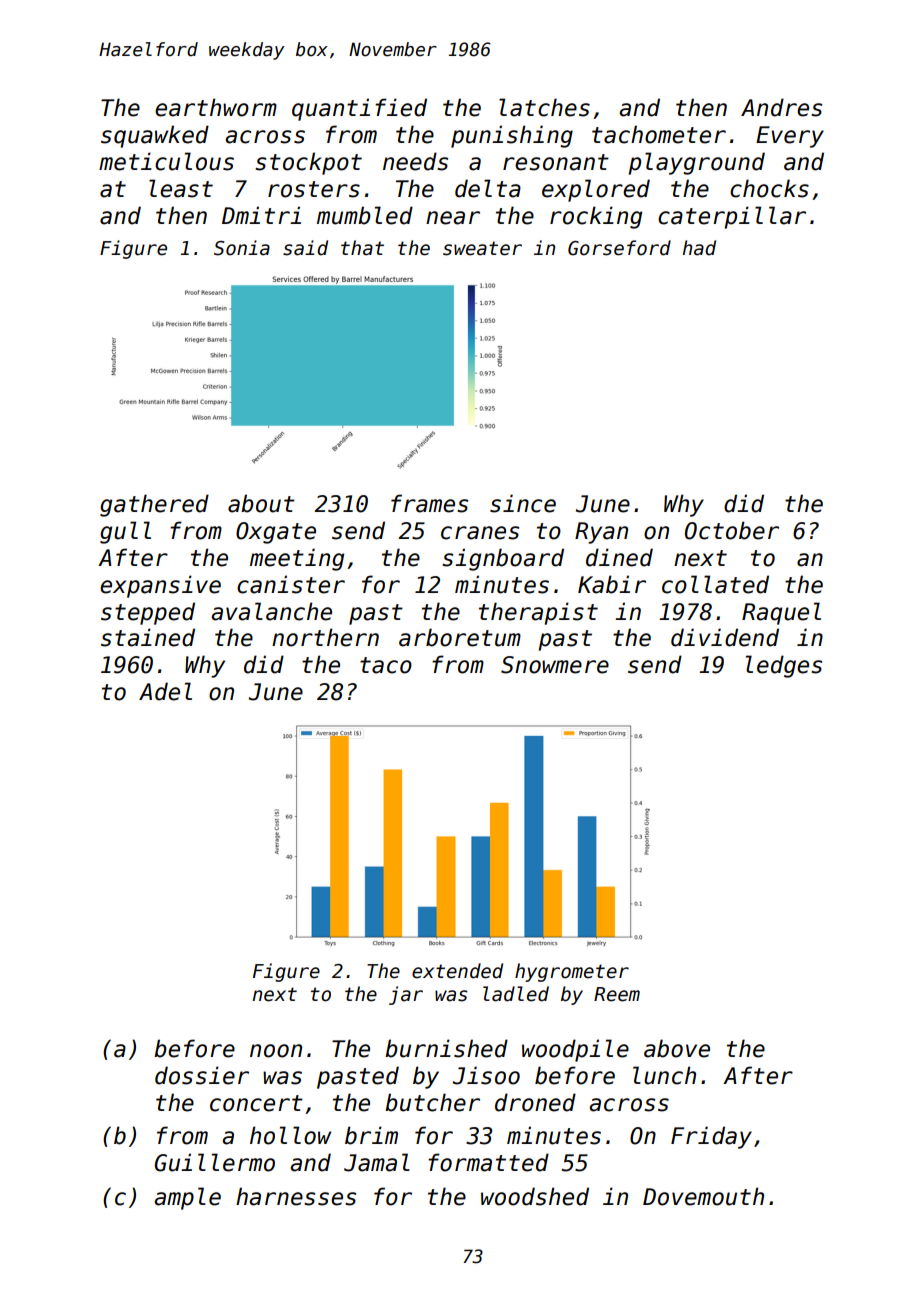 The height and width of the screenshot is (1311, 924). What do you see at coordinates (544, 107) in the screenshot?
I see `latches` at bounding box center [544, 107].
